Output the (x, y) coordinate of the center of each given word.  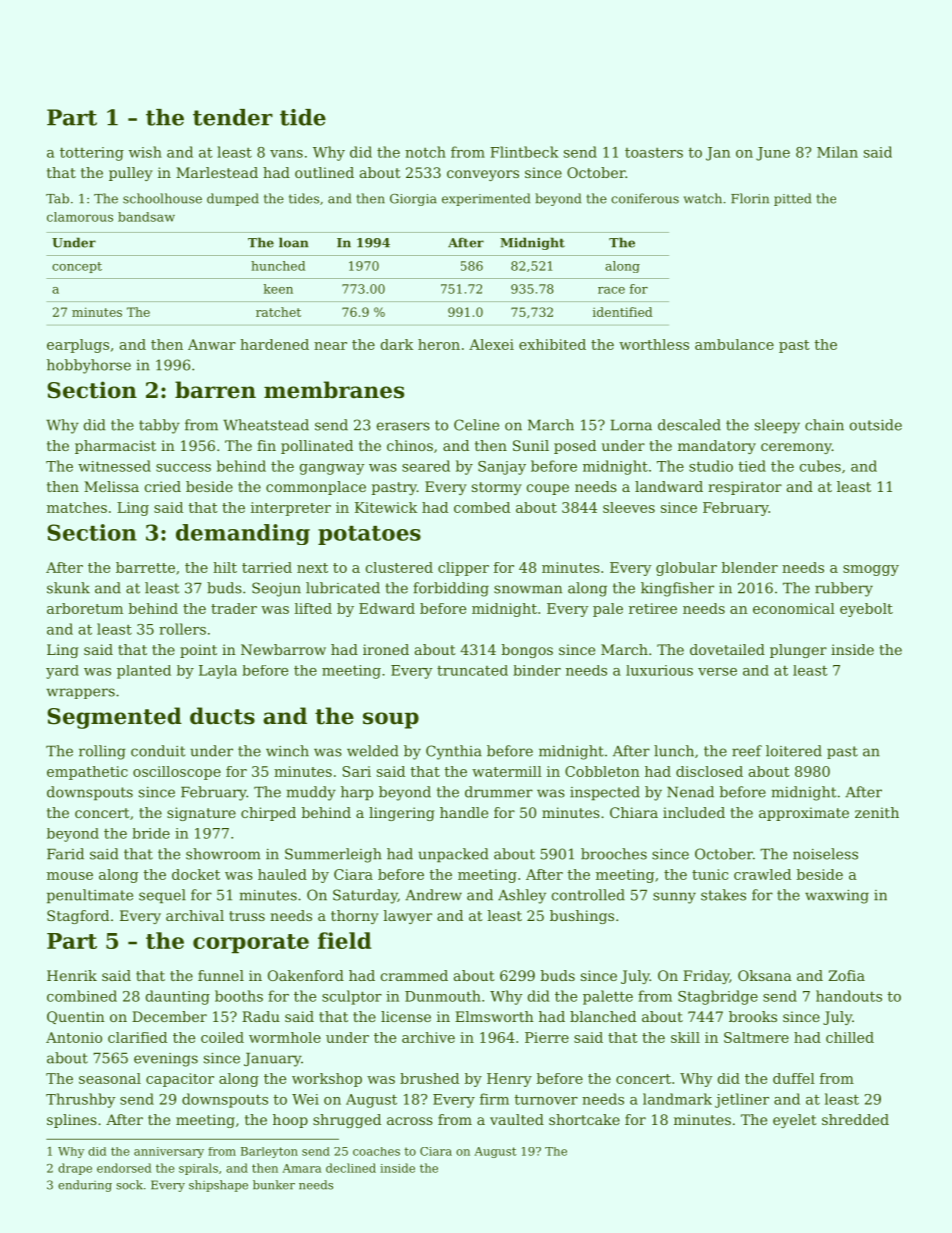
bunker (274, 1185)
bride (151, 833)
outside (876, 425)
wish (145, 152)
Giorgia (413, 200)
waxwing (837, 897)
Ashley (522, 896)
